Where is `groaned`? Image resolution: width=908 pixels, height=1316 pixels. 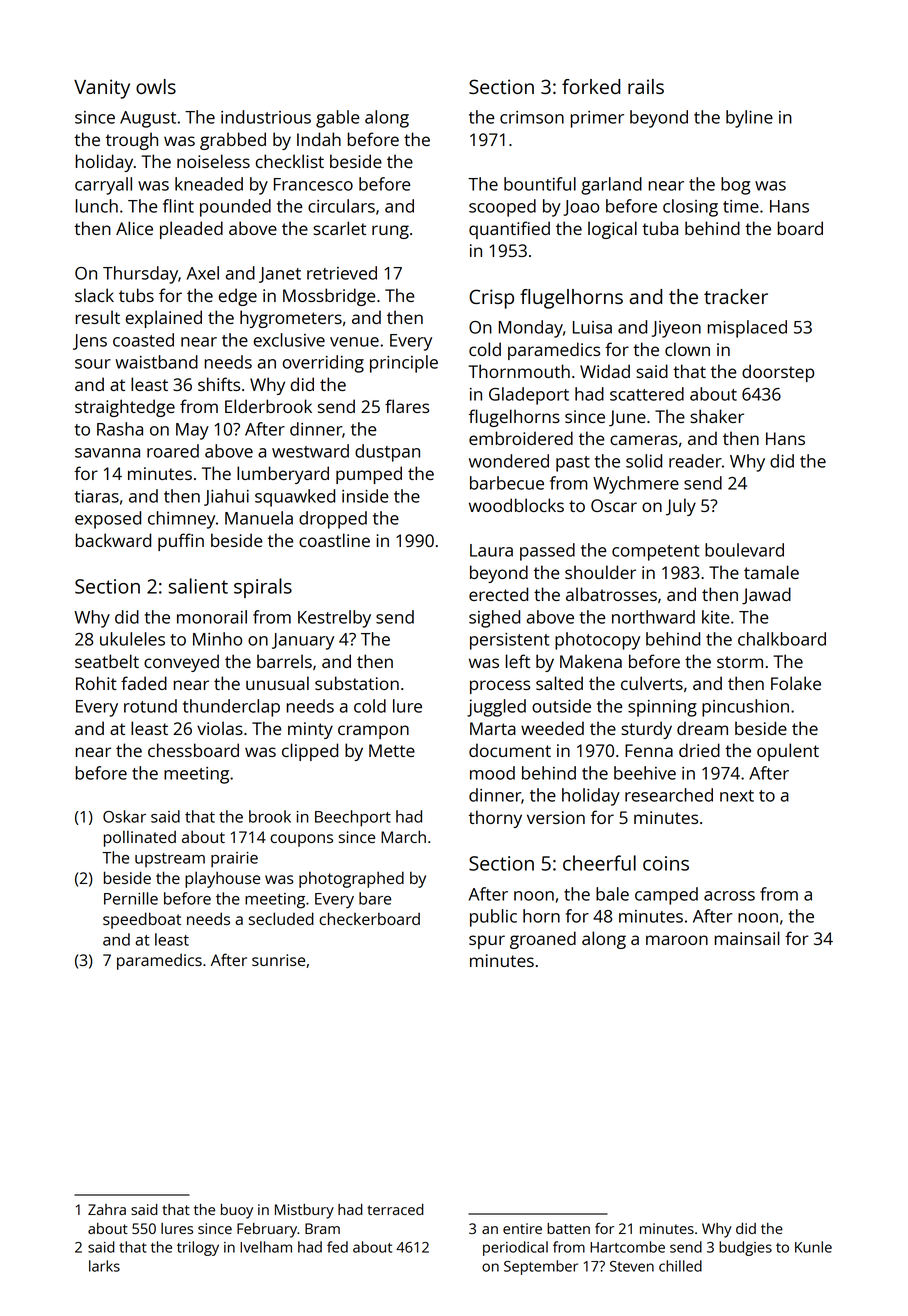
groaned is located at coordinates (543, 940).
